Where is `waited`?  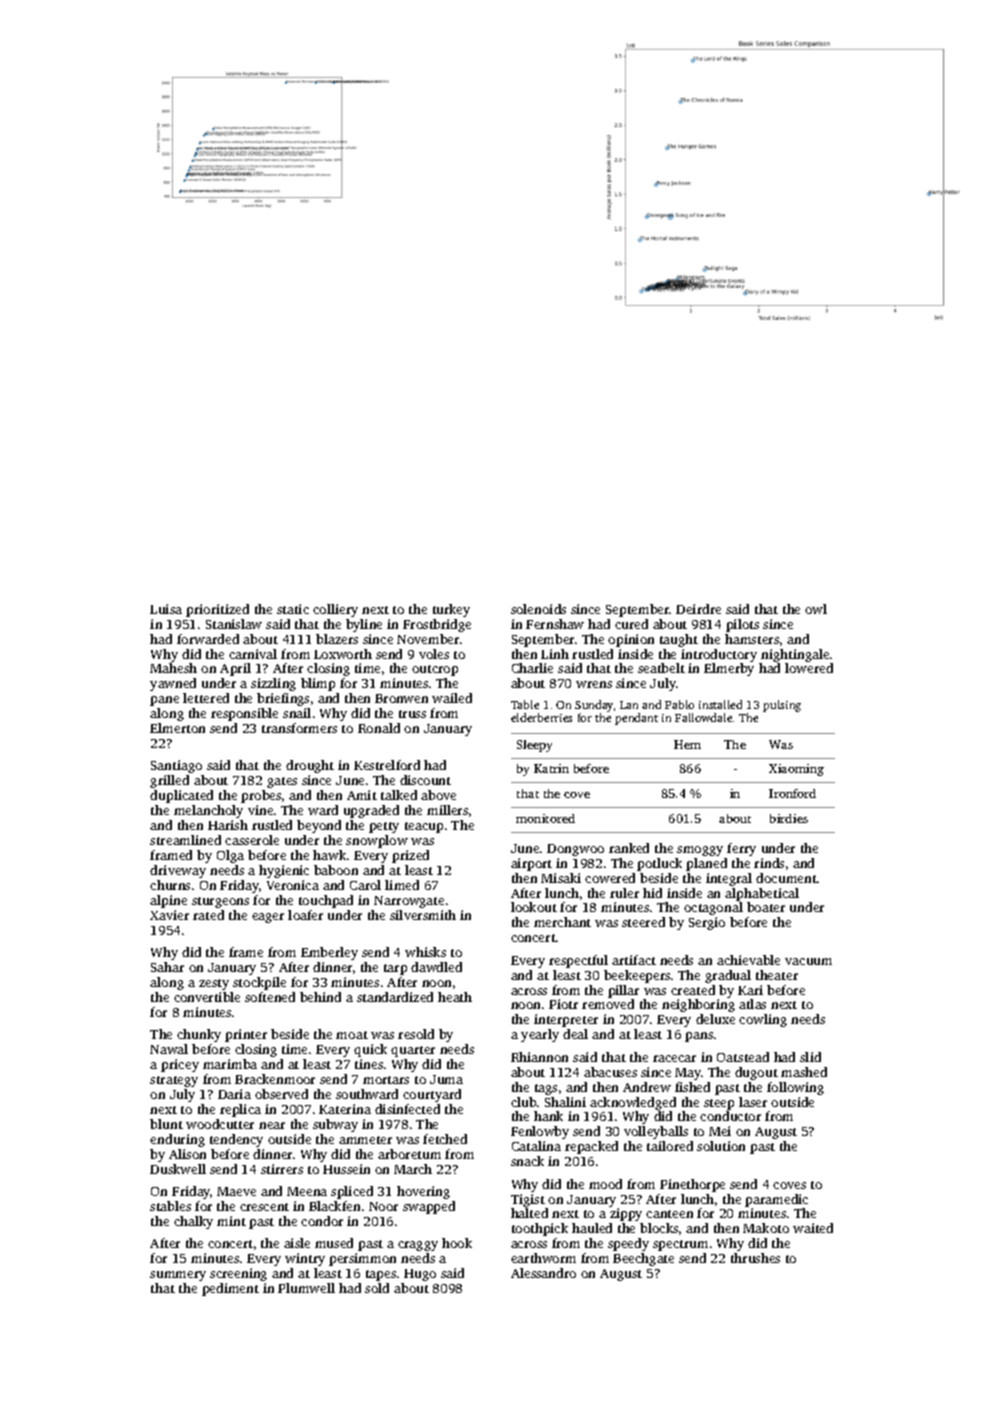 waited is located at coordinates (813, 1228).
